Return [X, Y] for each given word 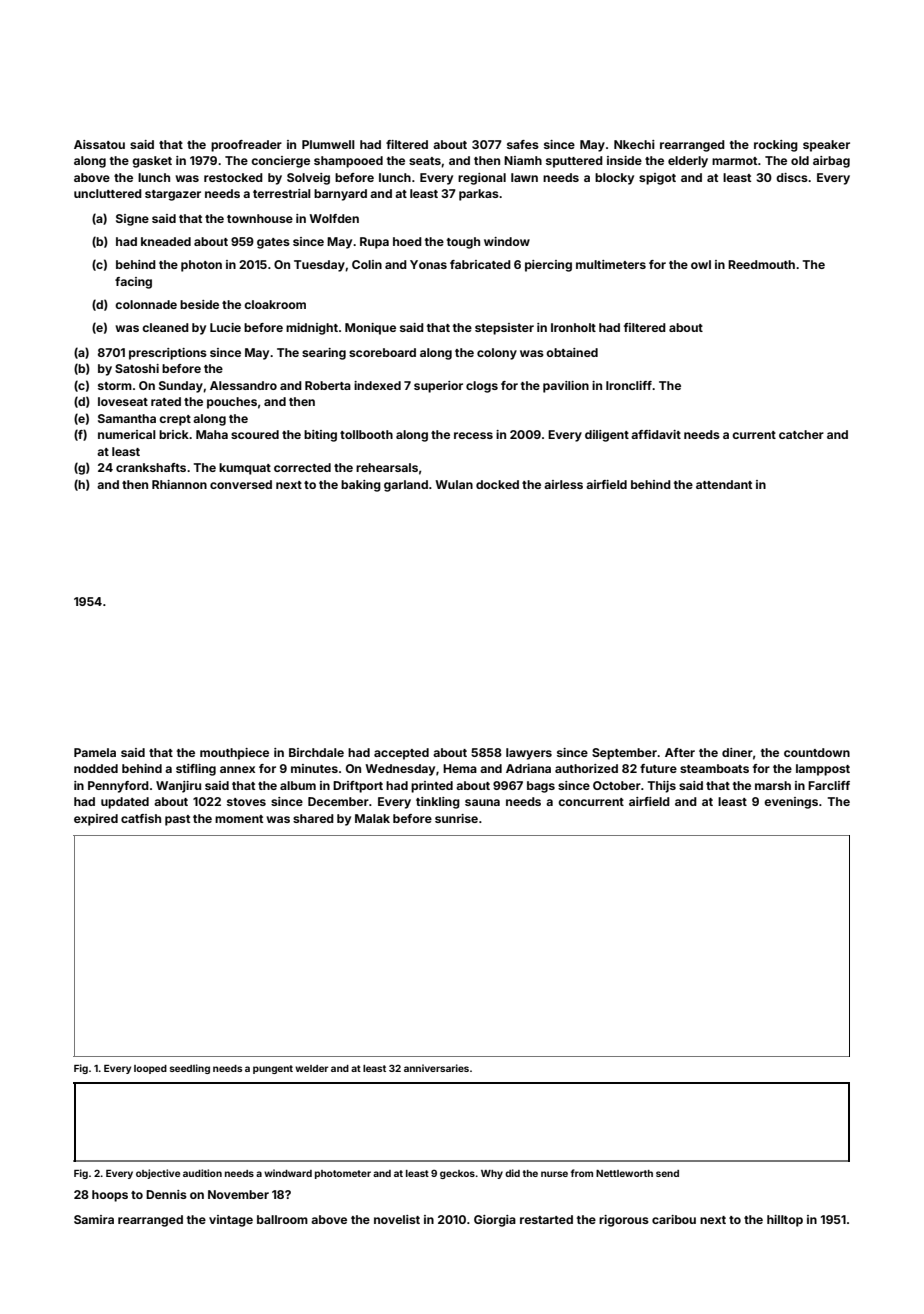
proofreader [246, 146]
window [507, 241]
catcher [801, 434]
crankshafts [151, 467]
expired [96, 820]
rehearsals [387, 467]
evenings [791, 803]
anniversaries [436, 1068]
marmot [734, 161]
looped [150, 1069]
